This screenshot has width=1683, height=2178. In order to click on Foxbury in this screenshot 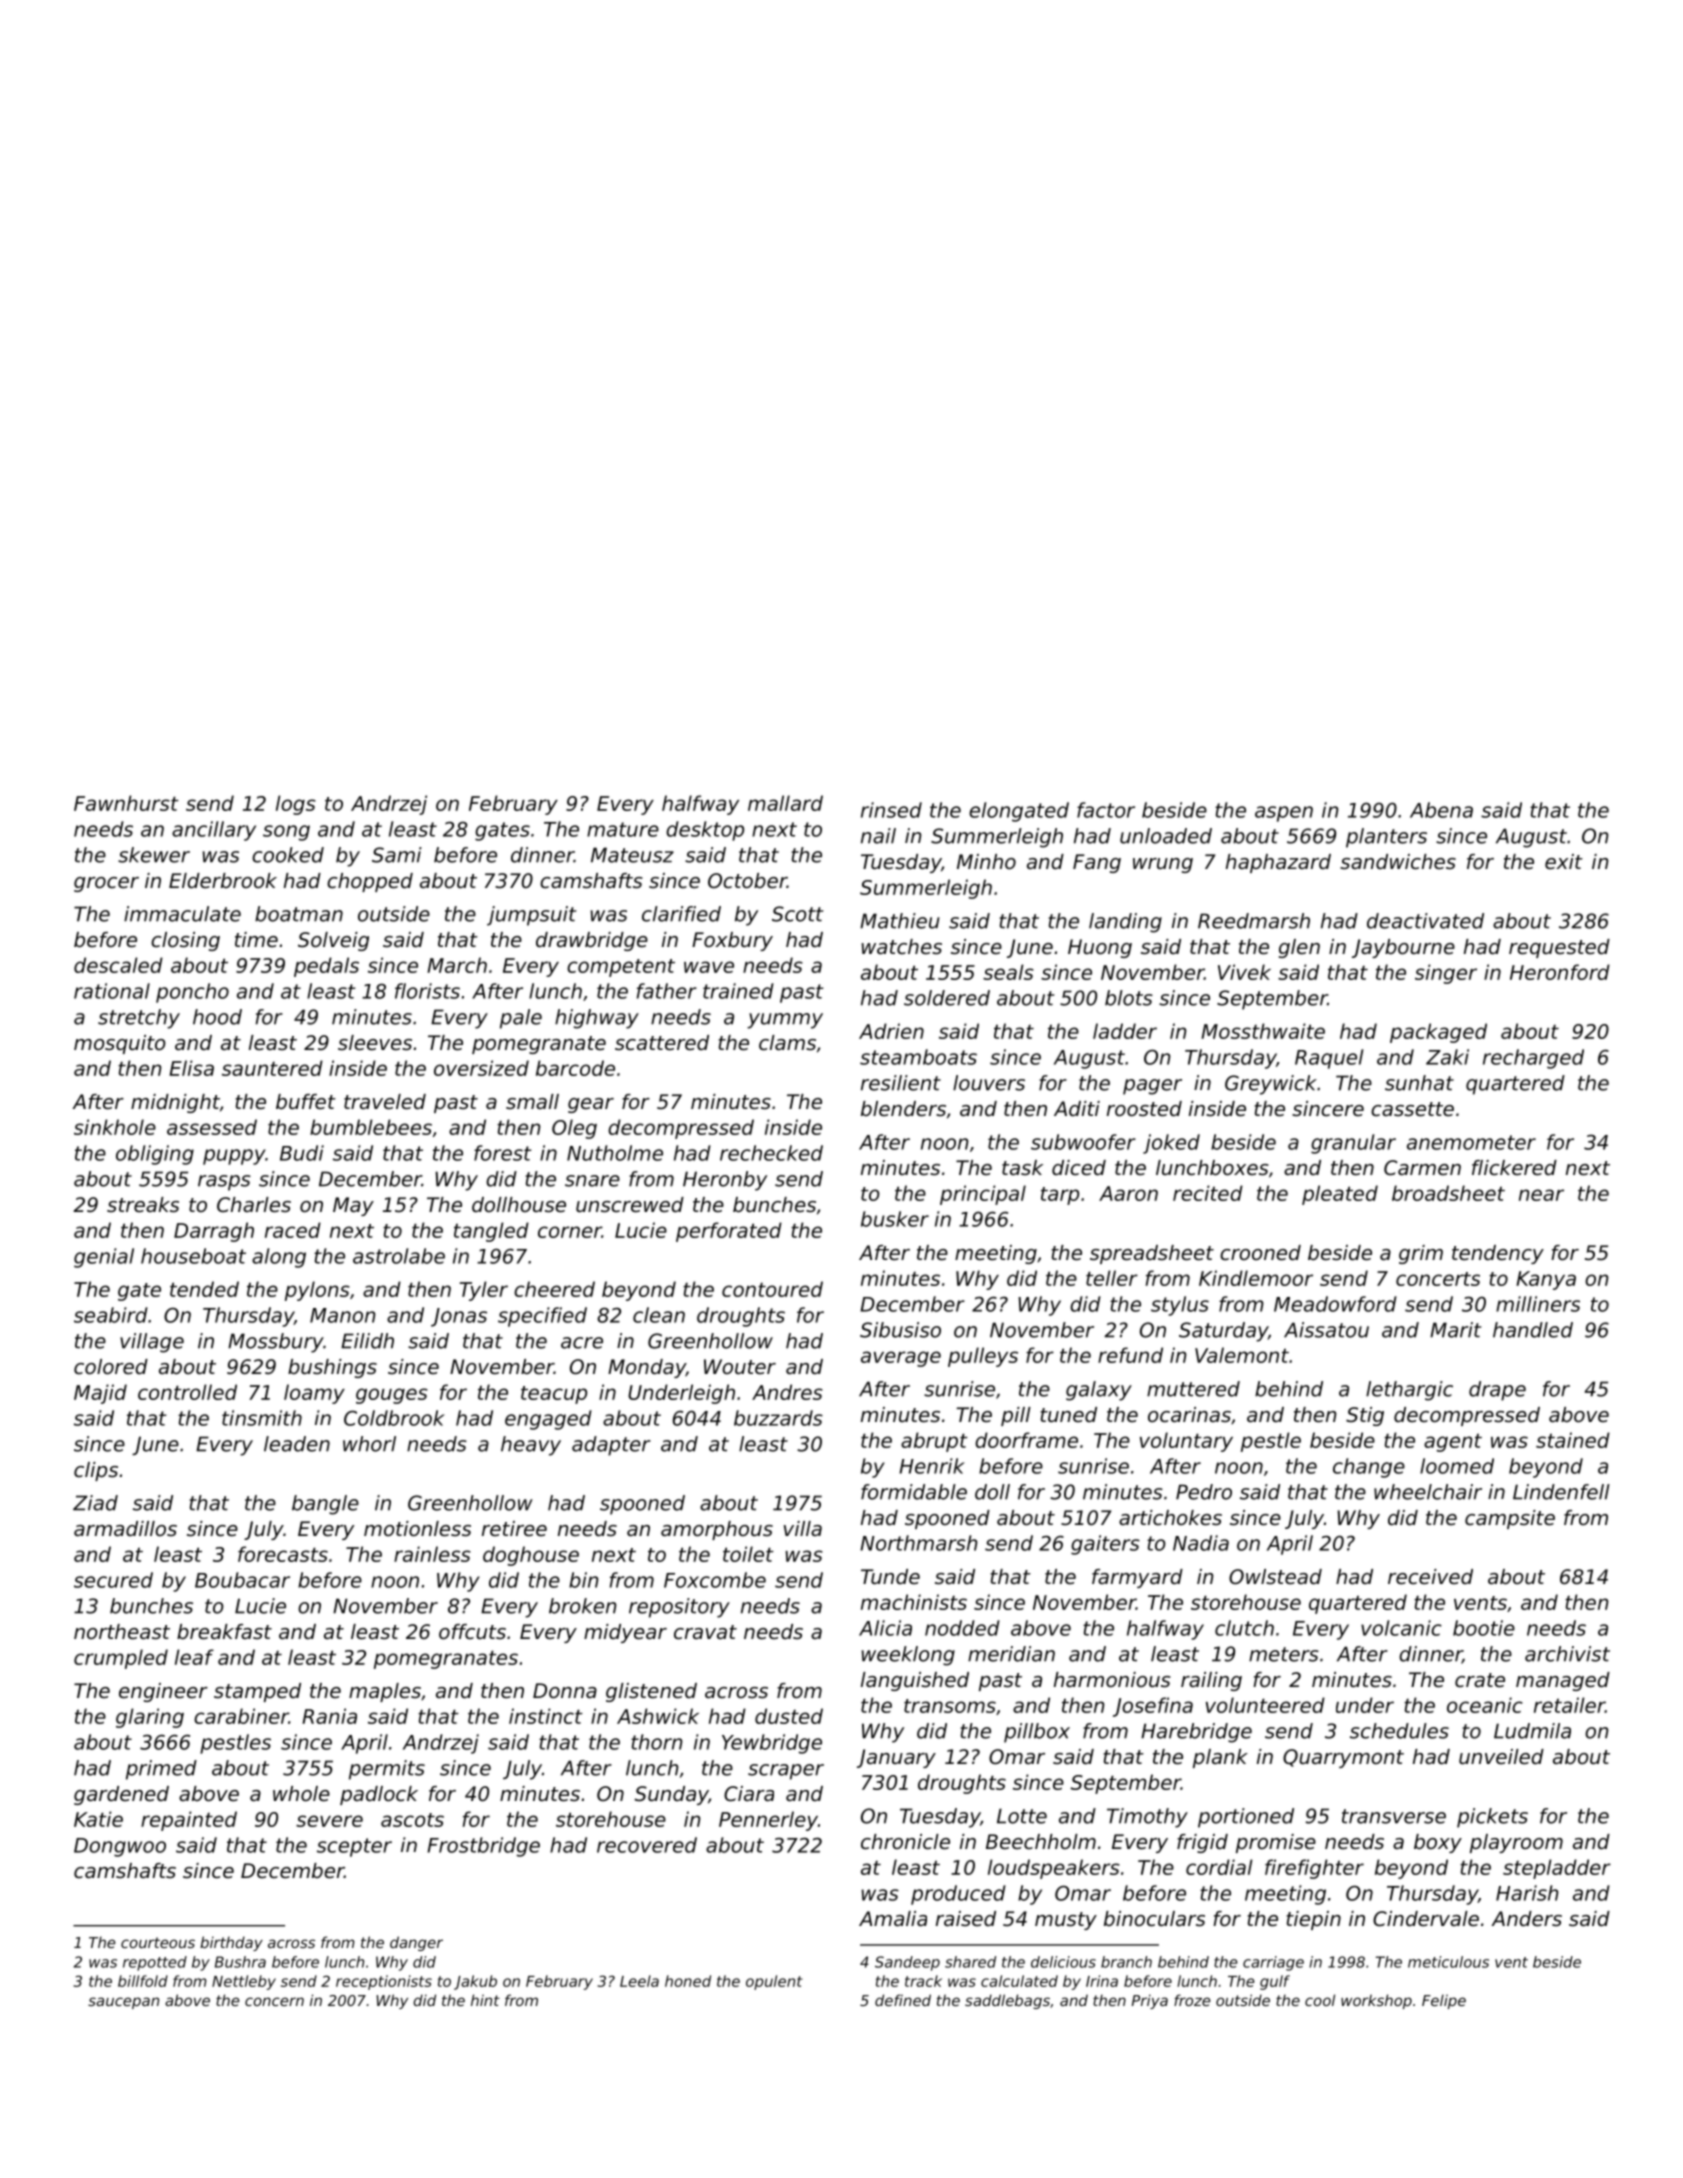, I will do `click(732, 941)`.
